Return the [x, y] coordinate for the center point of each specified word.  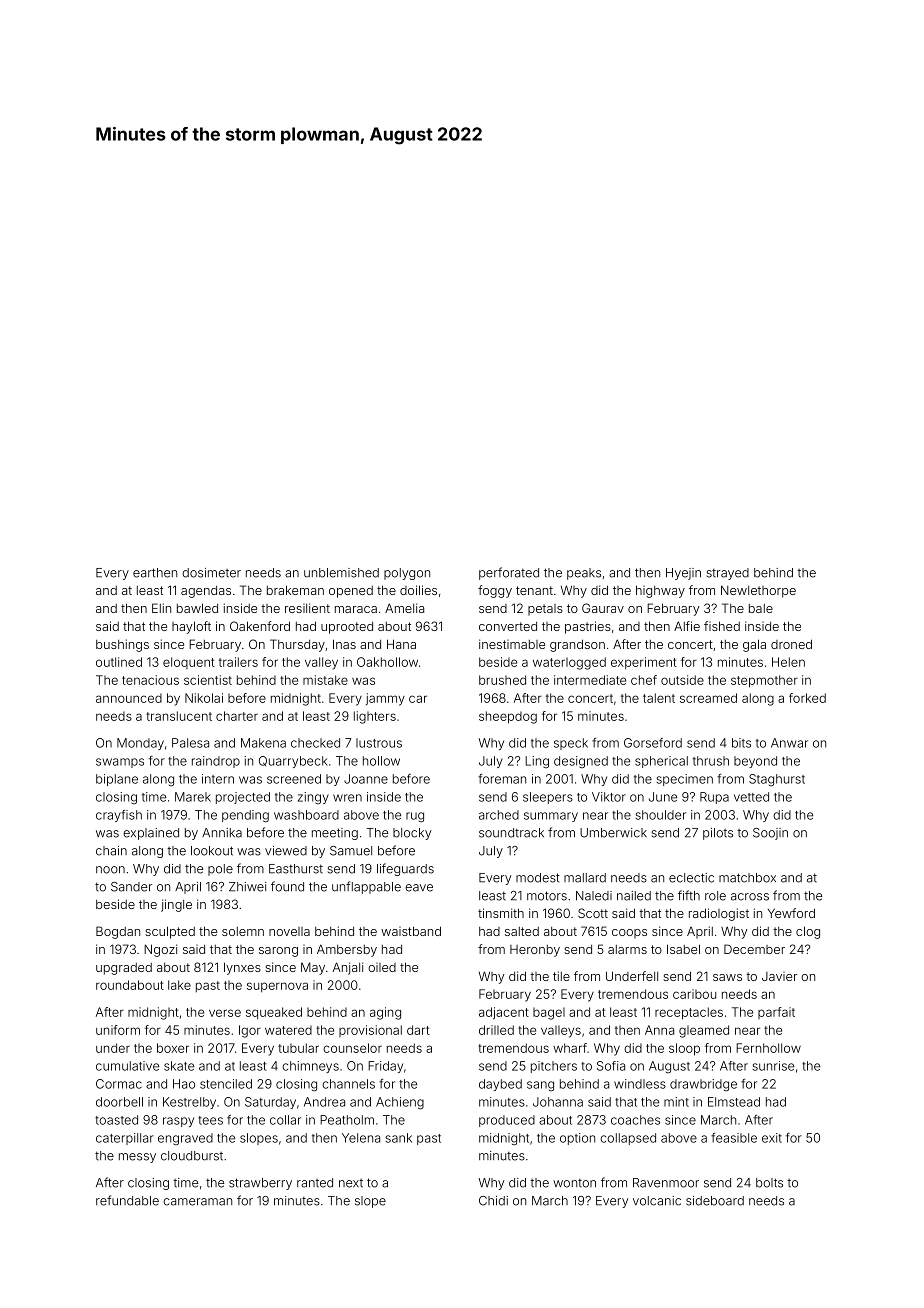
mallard [585, 878]
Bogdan [118, 932]
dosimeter [211, 573]
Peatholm [347, 1120]
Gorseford [653, 743]
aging [385, 1013]
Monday [140, 744]
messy [137, 1158]
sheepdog [508, 717]
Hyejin [683, 574]
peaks [584, 574]
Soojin [770, 834]
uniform [118, 1030]
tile [561, 976]
